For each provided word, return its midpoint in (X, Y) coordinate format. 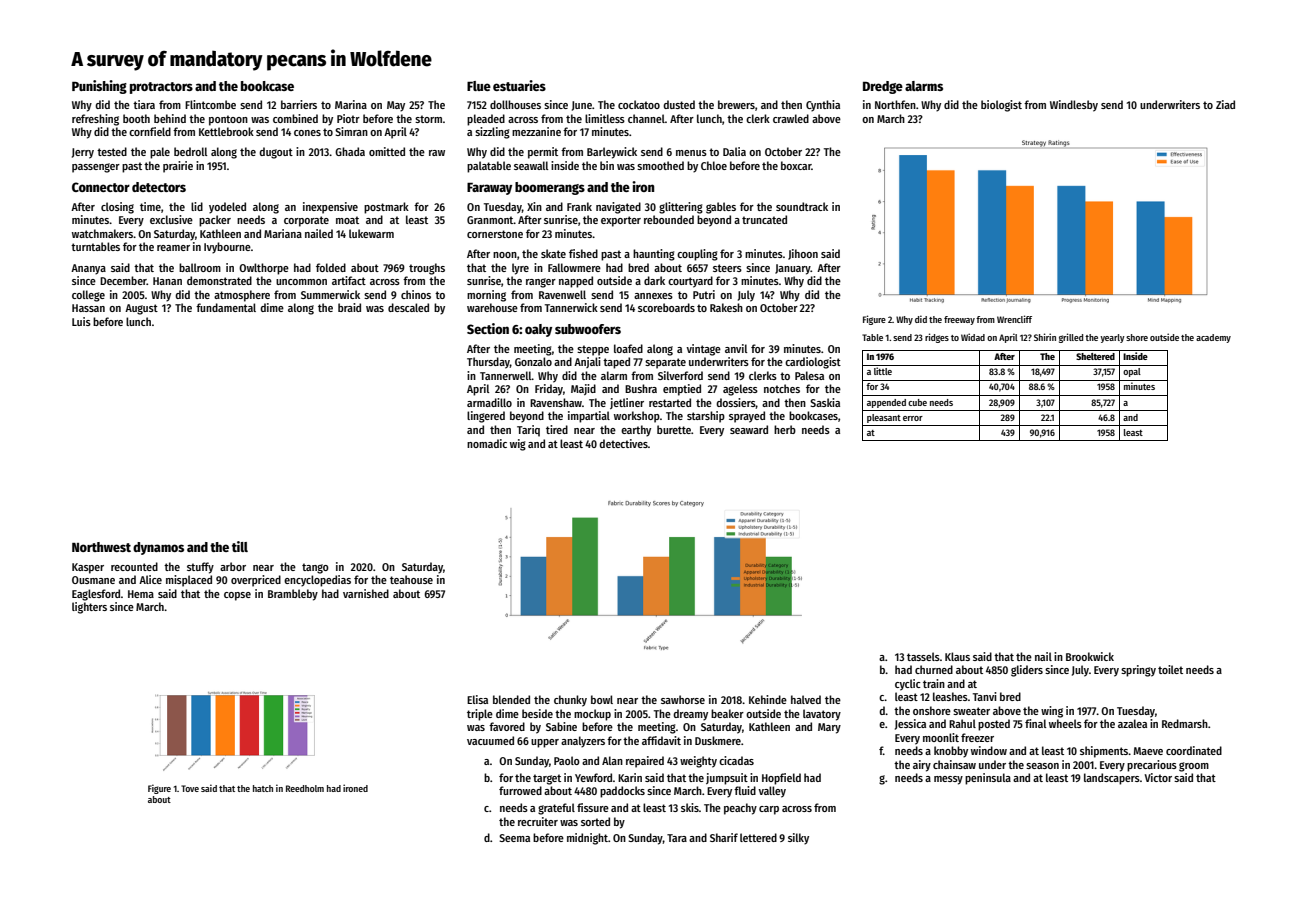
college (88, 296)
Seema (514, 838)
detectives (623, 443)
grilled (1071, 338)
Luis (81, 321)
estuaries (519, 85)
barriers (299, 104)
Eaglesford (96, 595)
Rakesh (726, 307)
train (934, 683)
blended (511, 699)
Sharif (724, 837)
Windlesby (1074, 106)
